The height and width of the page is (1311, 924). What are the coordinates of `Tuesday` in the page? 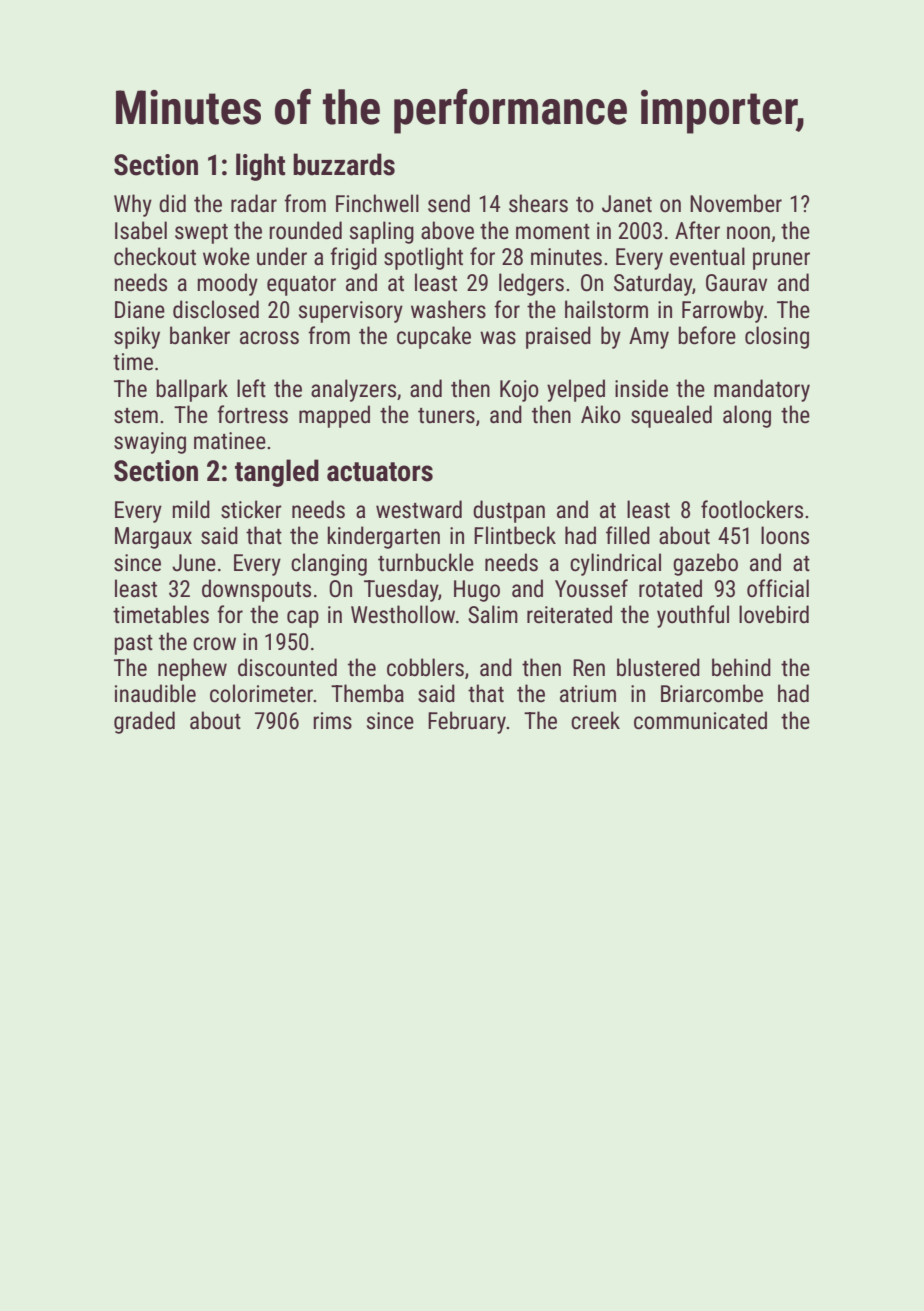 It's located at (401, 590).
